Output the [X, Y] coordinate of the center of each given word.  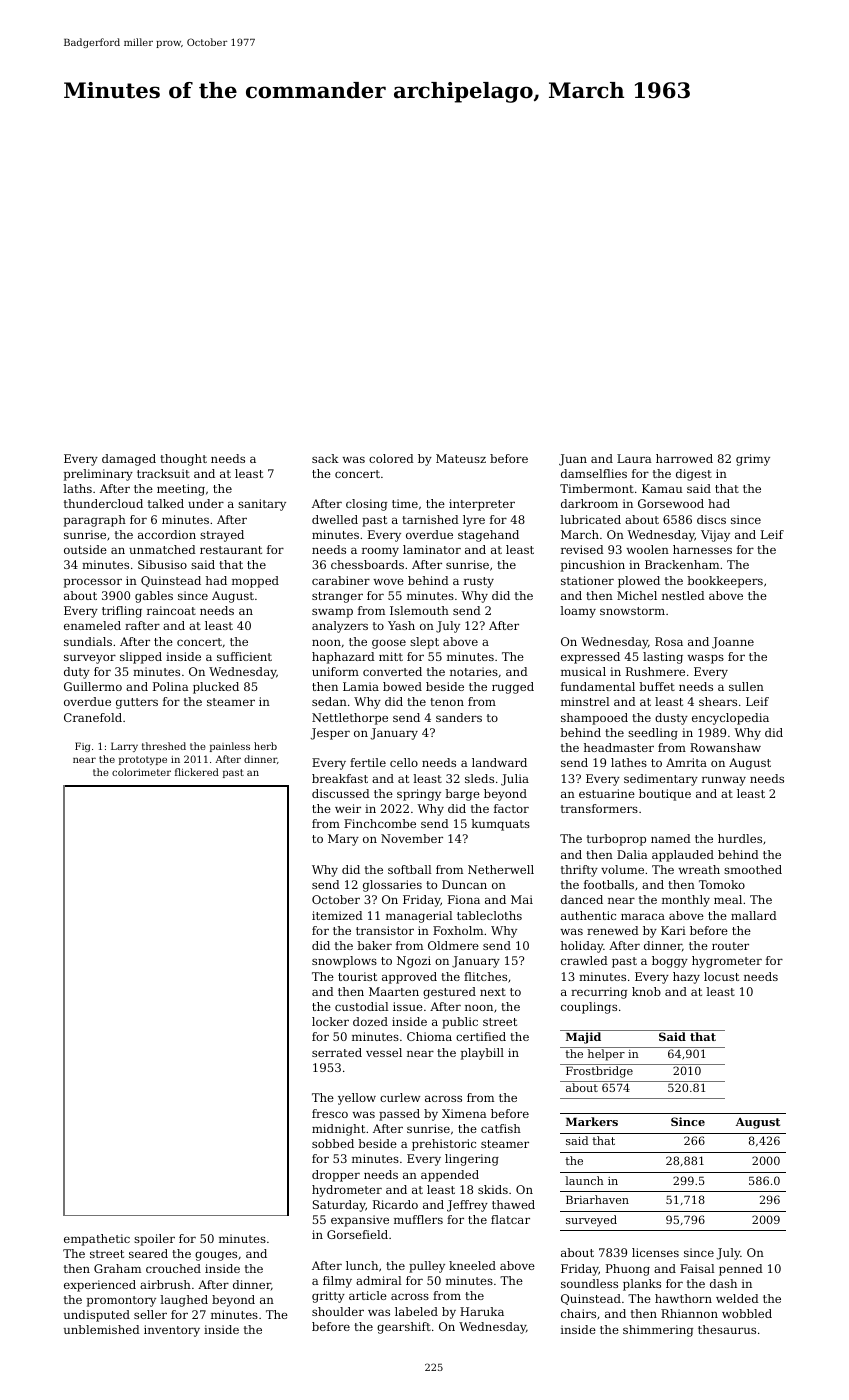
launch [584, 1180]
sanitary [262, 505]
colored [391, 458]
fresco [330, 1113]
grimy [753, 460]
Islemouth [419, 610]
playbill [482, 1054]
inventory [172, 1331]
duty [77, 673]
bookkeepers [725, 582]
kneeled [472, 1265]
